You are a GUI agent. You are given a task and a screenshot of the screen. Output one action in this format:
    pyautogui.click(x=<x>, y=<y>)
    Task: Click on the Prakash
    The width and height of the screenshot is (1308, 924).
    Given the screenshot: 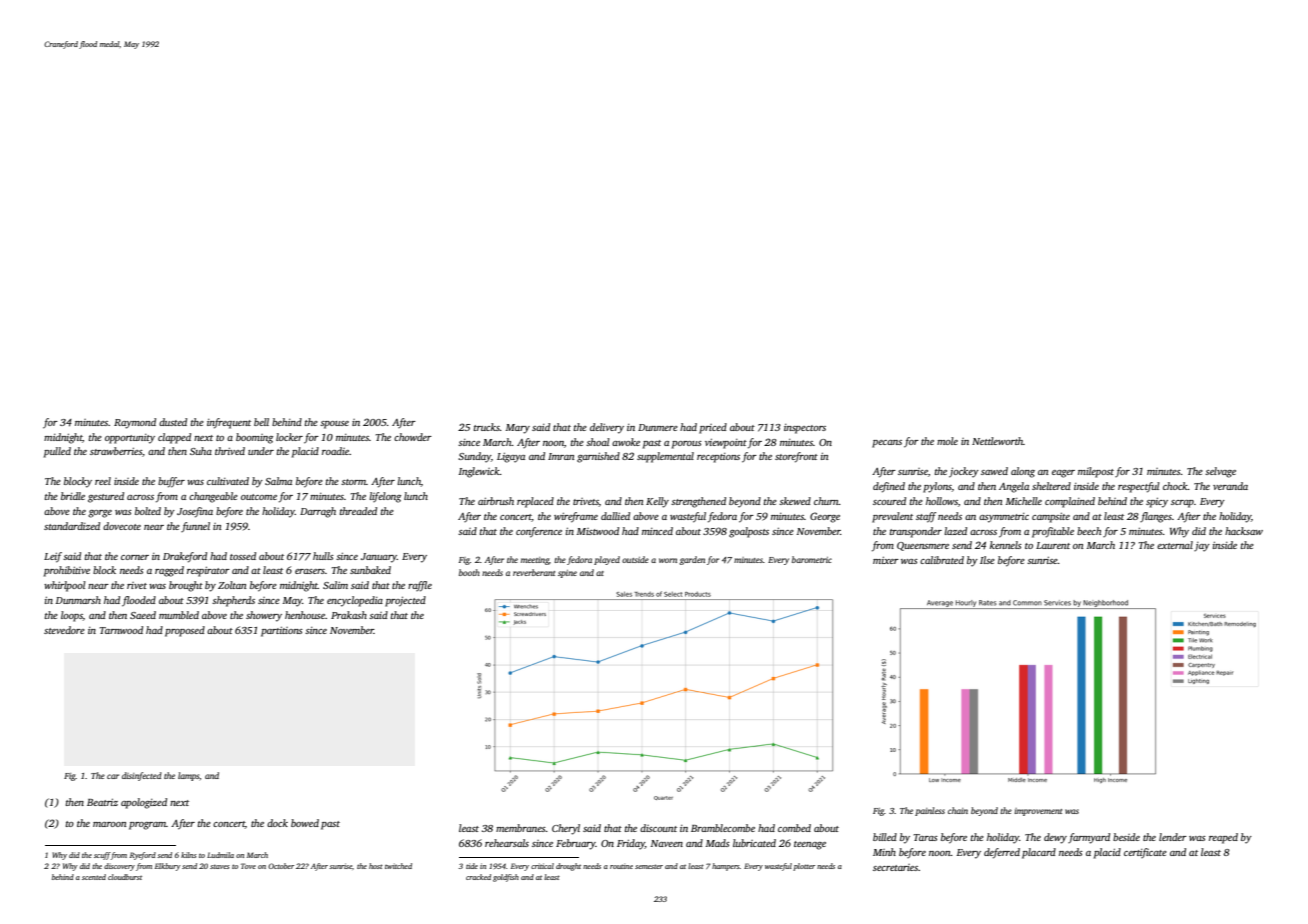 What is the action you would take?
    pyautogui.click(x=349, y=615)
